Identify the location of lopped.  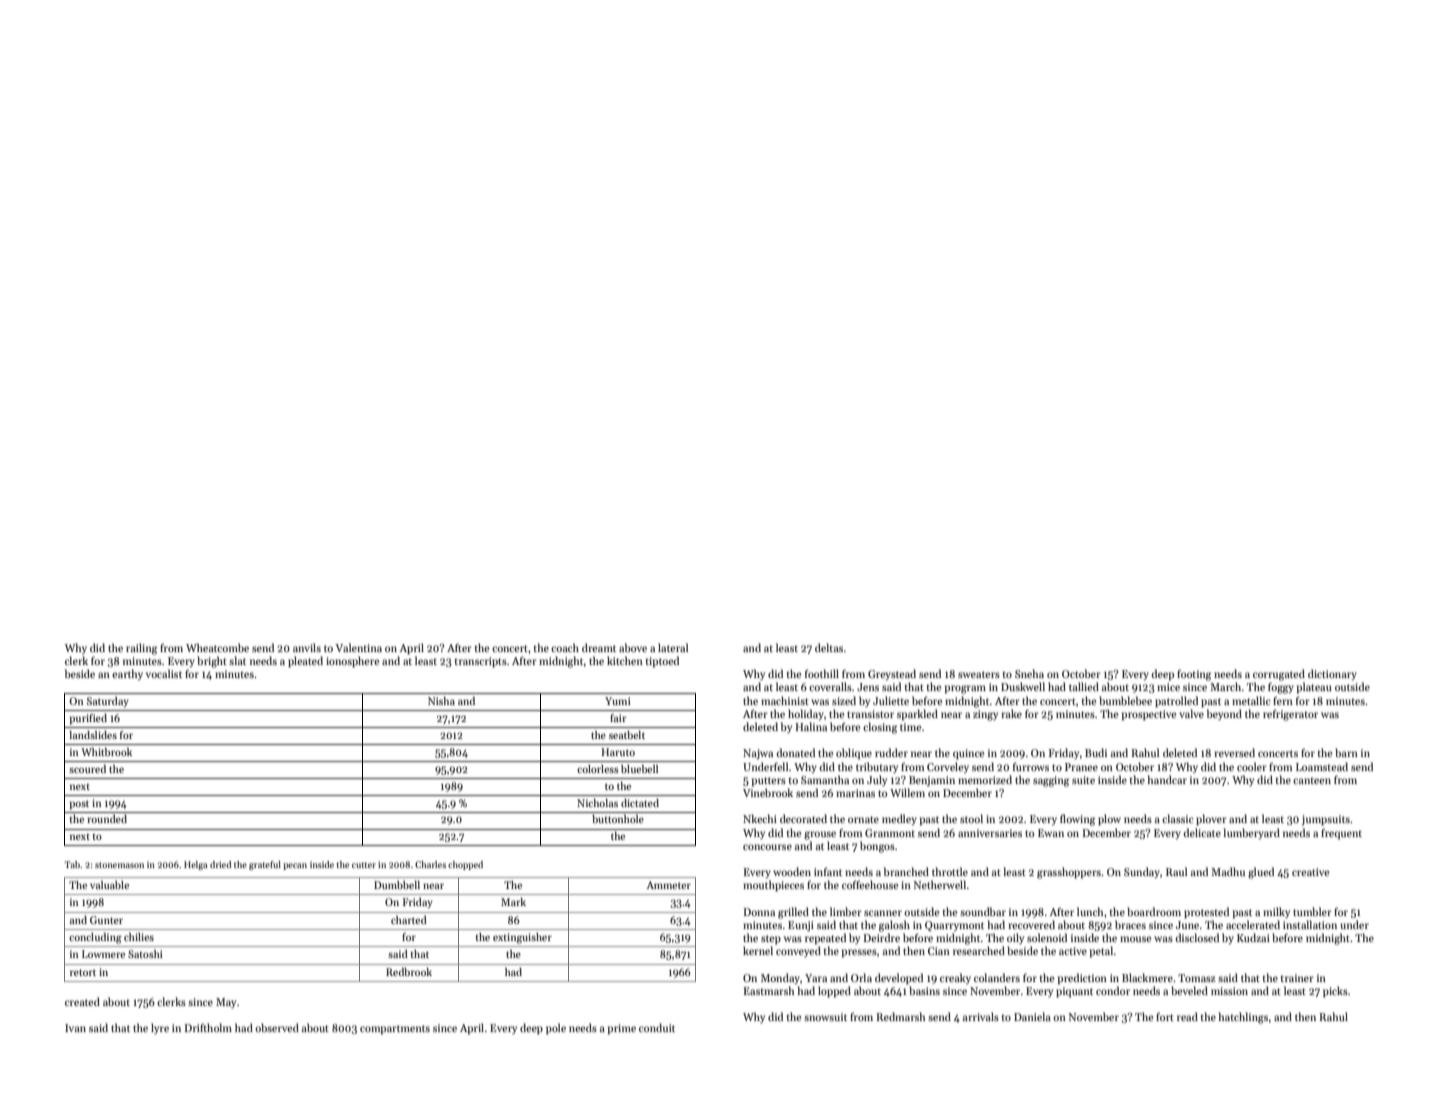
(834, 992).
